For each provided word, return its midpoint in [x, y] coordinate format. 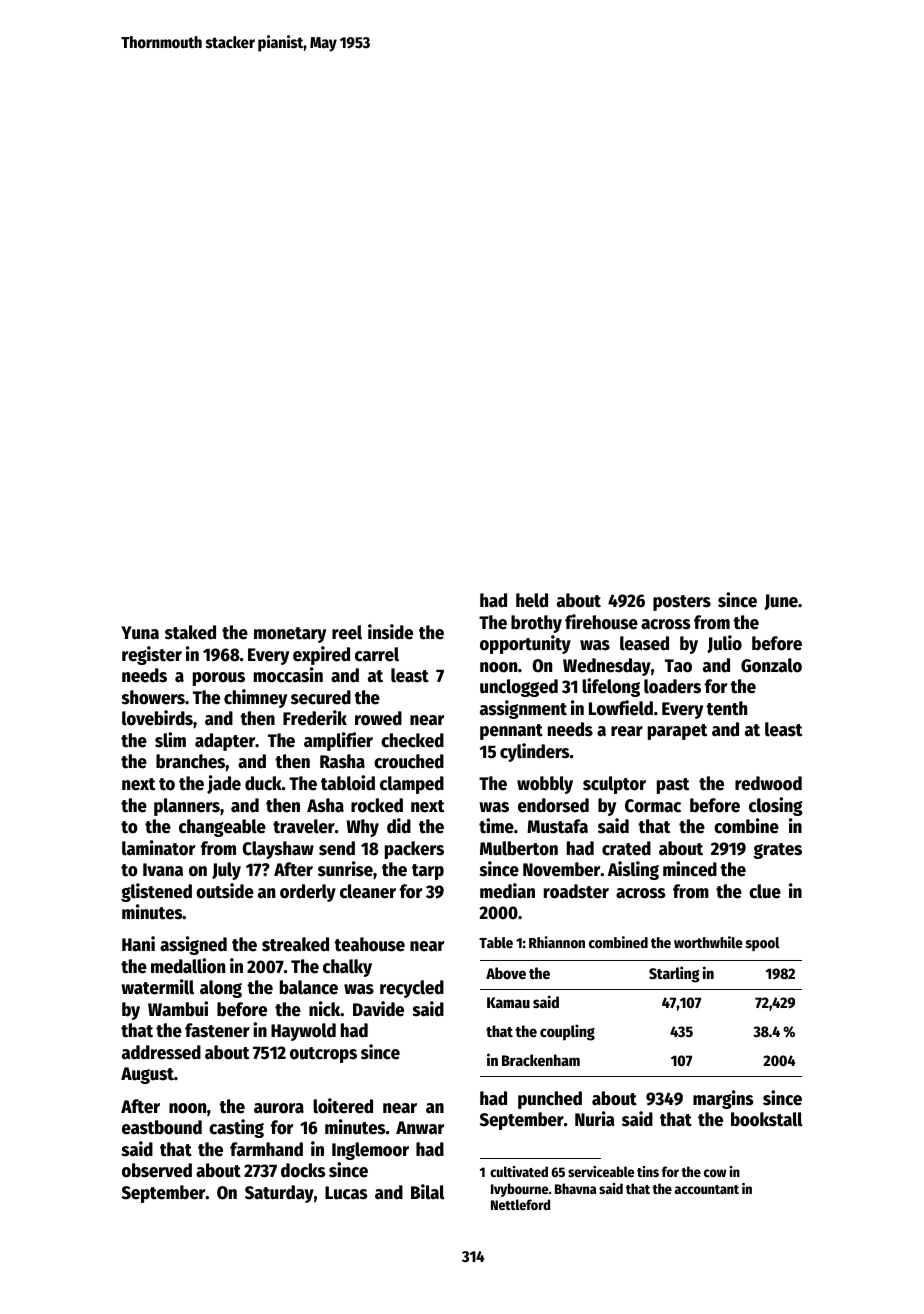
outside [225, 891]
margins [723, 1099]
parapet [677, 732]
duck [263, 783]
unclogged [519, 688]
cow [715, 1173]
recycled [412, 989]
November [562, 869]
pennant [511, 732]
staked [190, 632]
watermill [157, 987]
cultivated [519, 1171]
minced [690, 869]
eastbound [162, 1127]
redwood [768, 783]
